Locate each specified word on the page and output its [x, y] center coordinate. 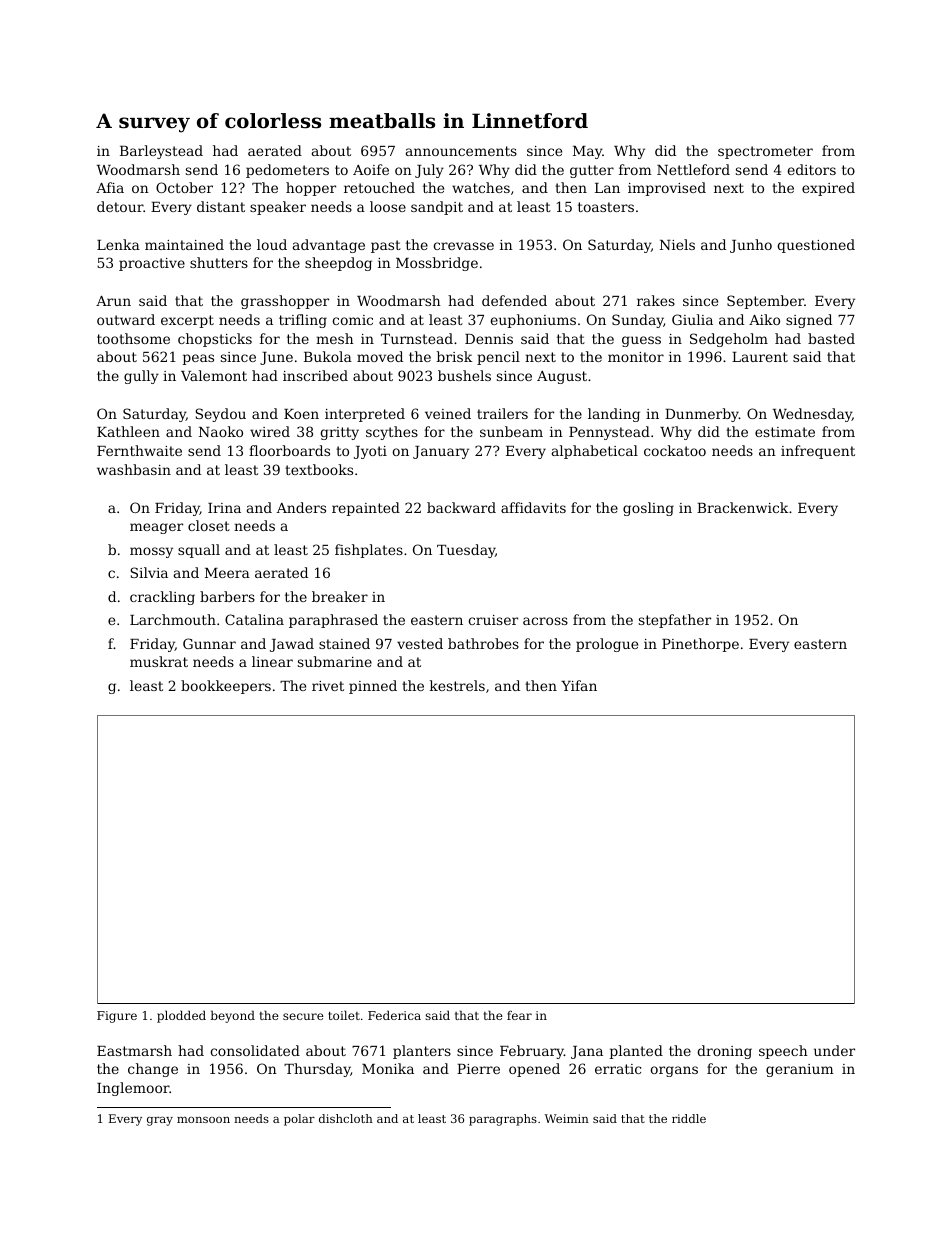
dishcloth [346, 1118]
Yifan [579, 685]
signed [809, 321]
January [441, 452]
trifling [303, 321]
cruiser [493, 620]
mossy [151, 552]
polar [299, 1120]
